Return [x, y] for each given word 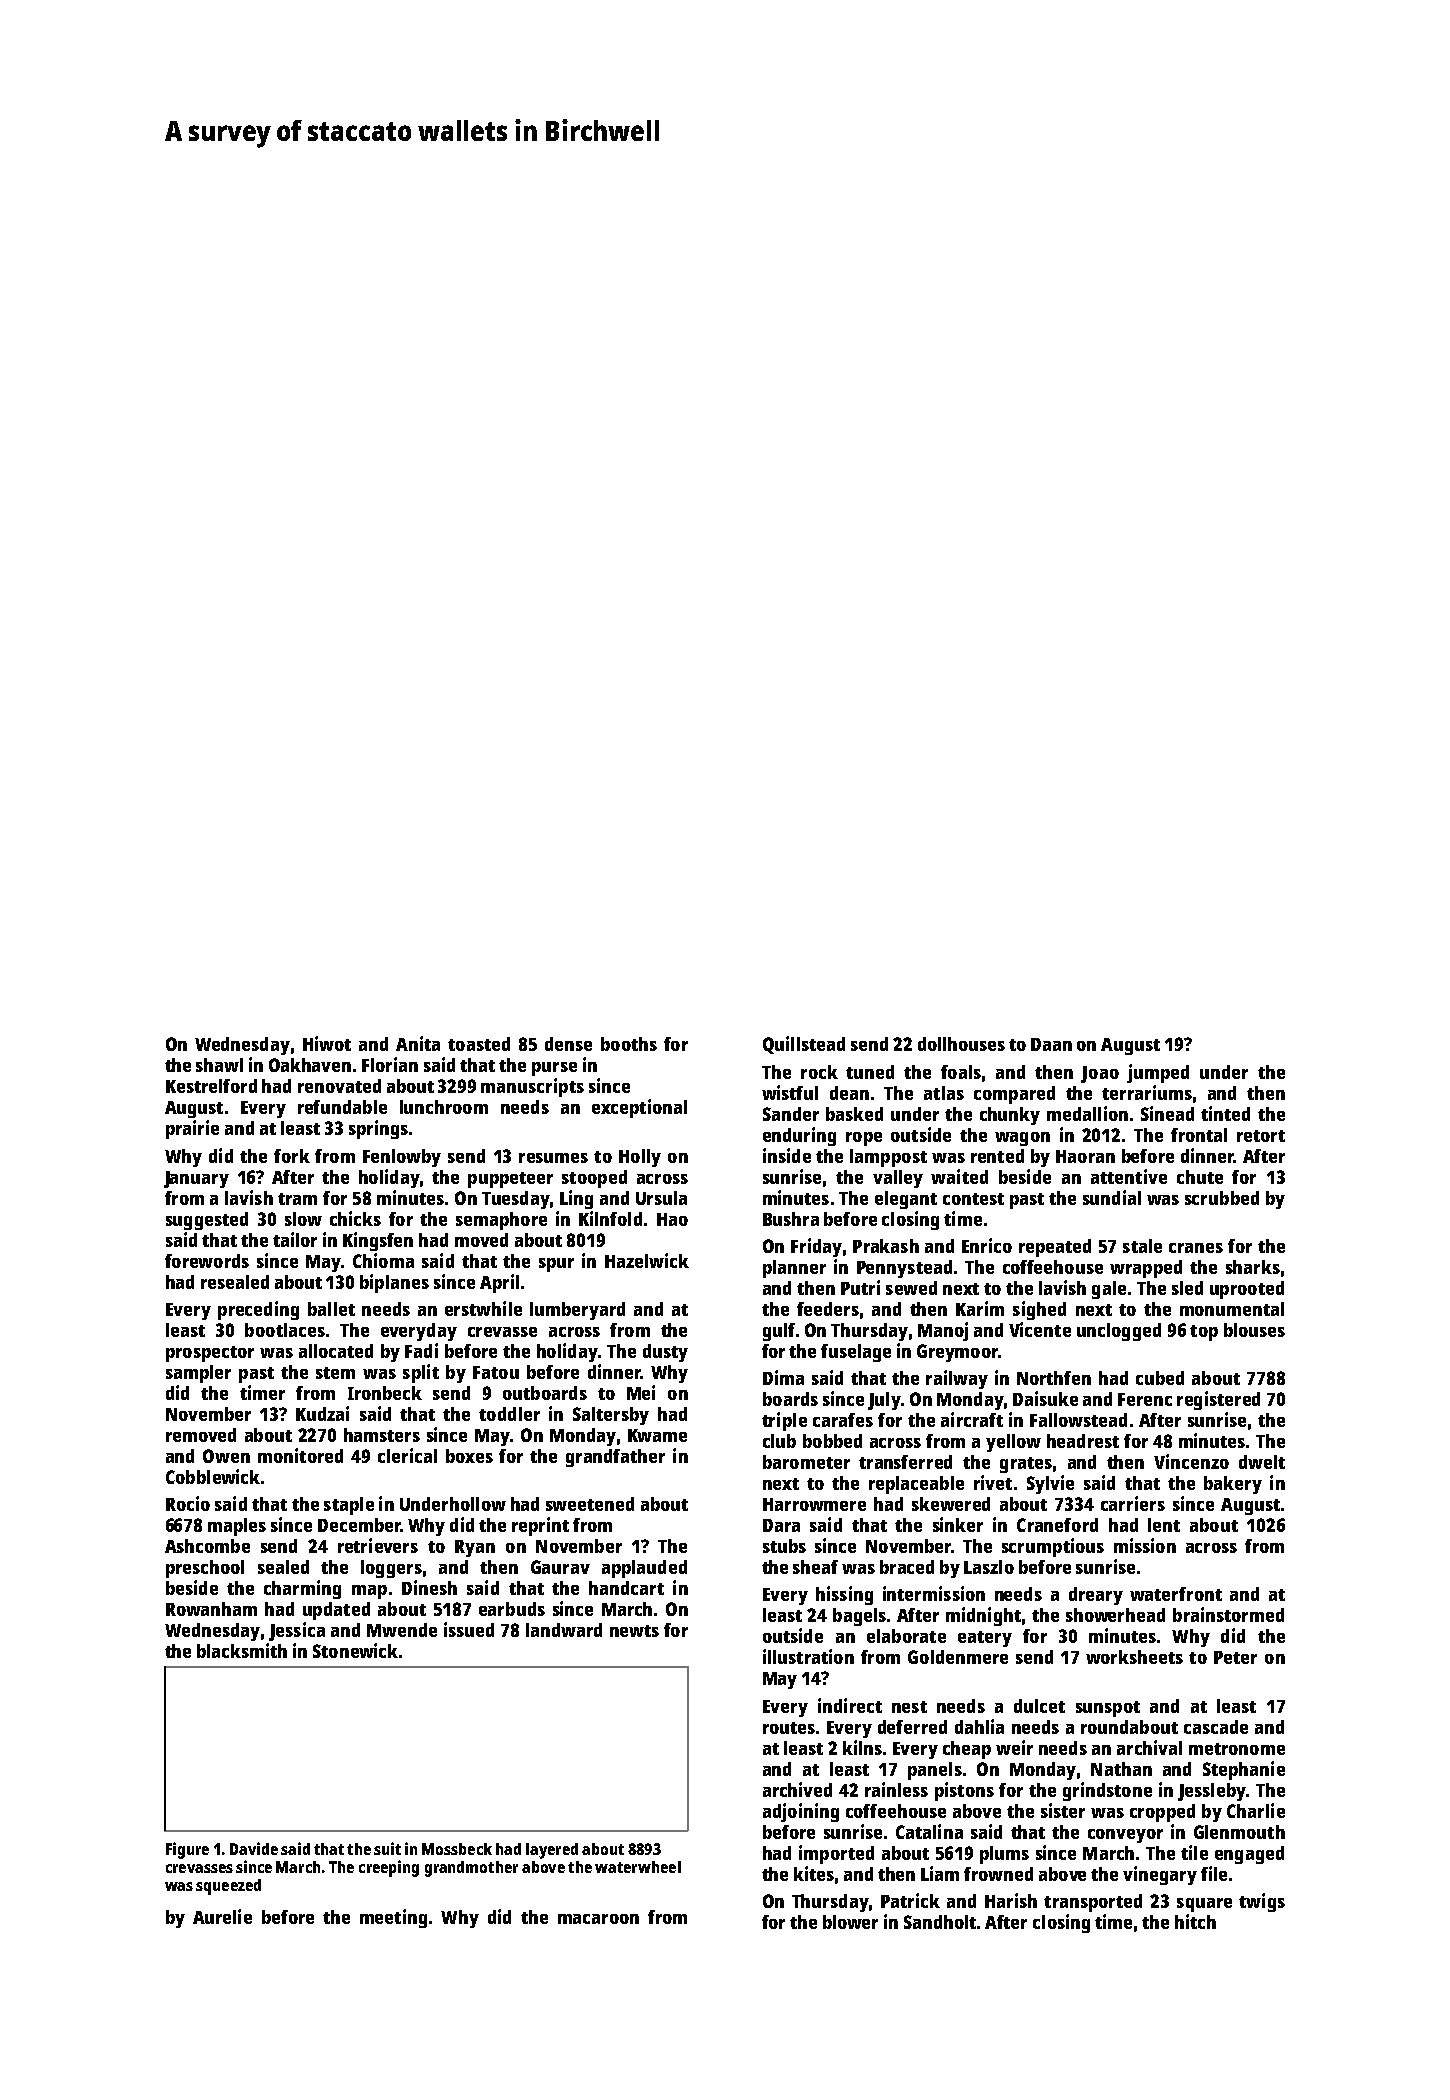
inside [787, 1155]
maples [237, 1527]
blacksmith [242, 1650]
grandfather [615, 1458]
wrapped [1146, 1269]
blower [850, 1922]
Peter [1235, 1657]
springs [378, 1129]
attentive [1129, 1176]
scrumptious [1053, 1547]
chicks [355, 1218]
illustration [808, 1656]
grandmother [471, 1869]
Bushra [791, 1219]
